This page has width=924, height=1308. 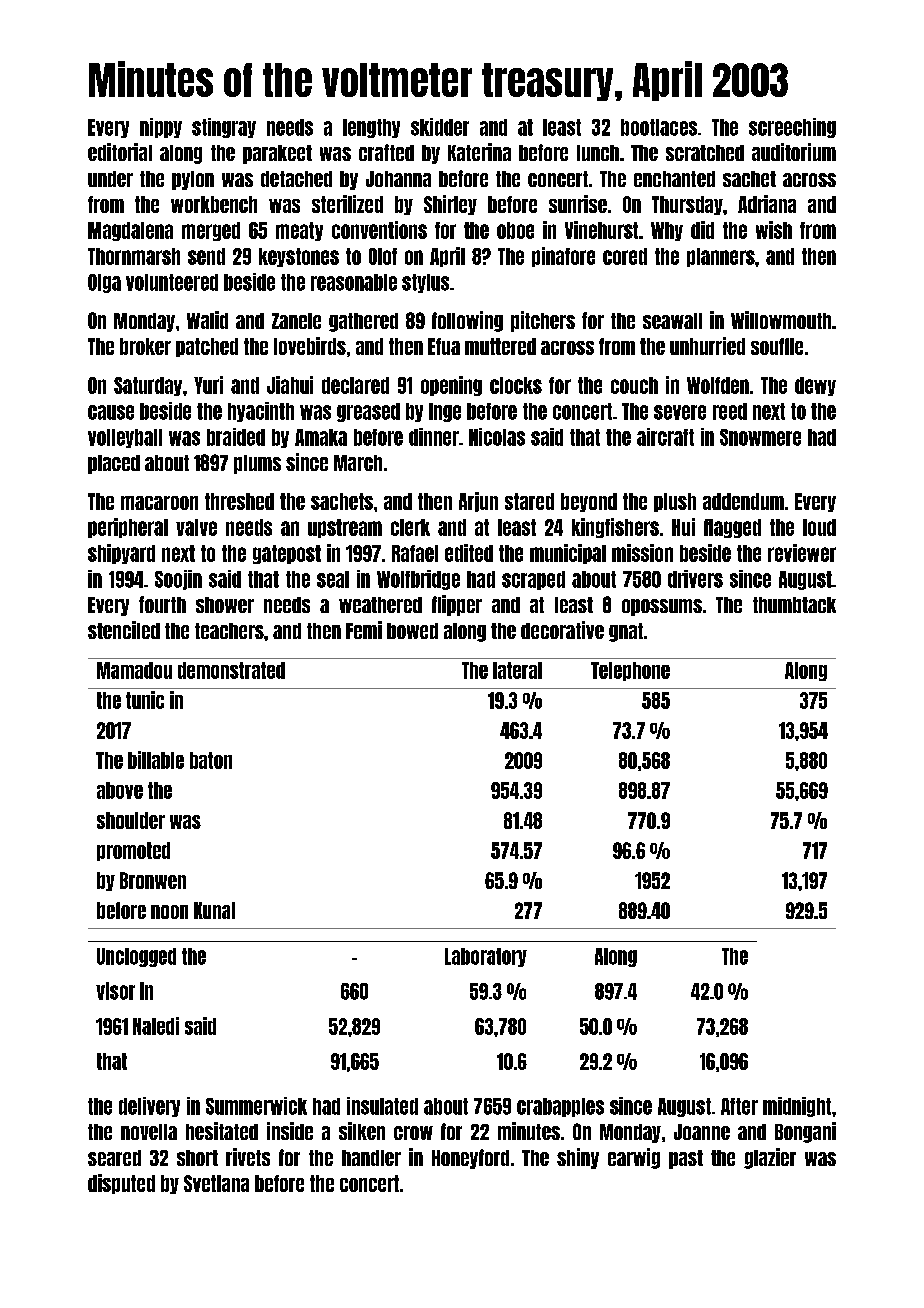 What do you see at coordinates (193, 180) in the page?
I see `pylon` at bounding box center [193, 180].
